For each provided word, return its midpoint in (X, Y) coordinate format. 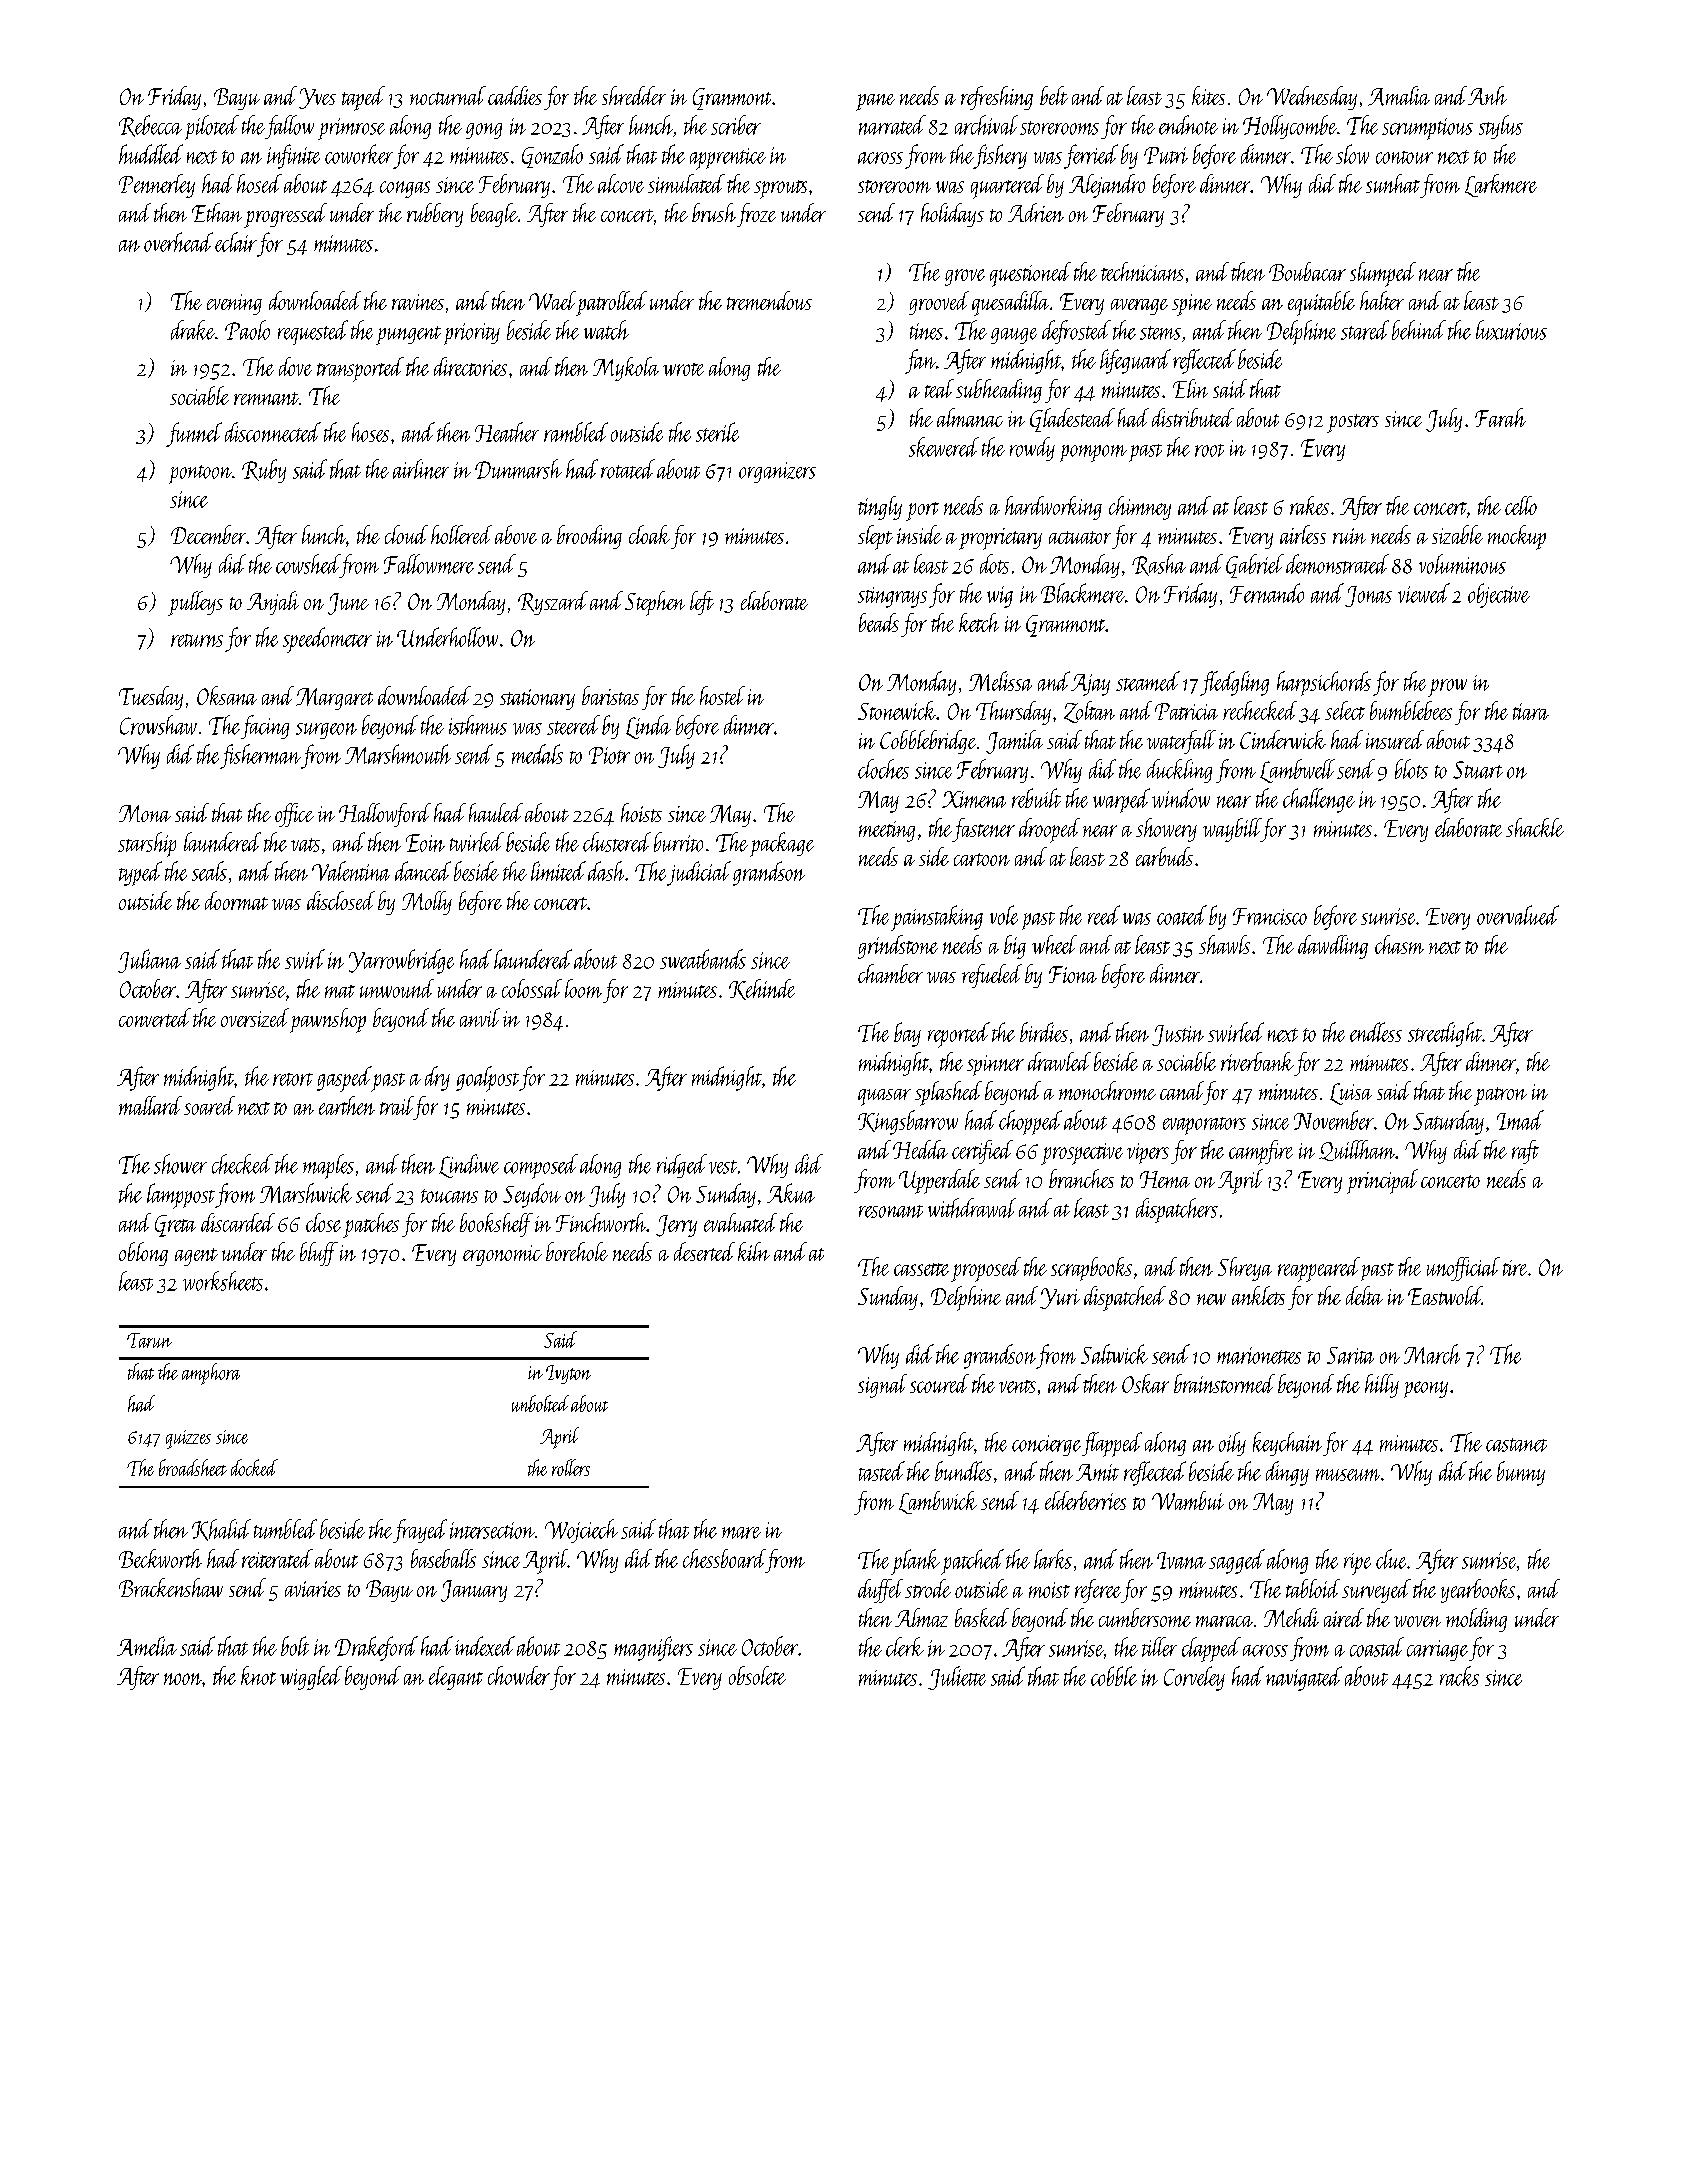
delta (1364, 1295)
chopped (1030, 1122)
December (208, 534)
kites (1208, 95)
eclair (236, 242)
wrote (683, 369)
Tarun (149, 1340)
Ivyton (568, 1374)
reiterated (277, 1558)
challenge (1319, 800)
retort (293, 1079)
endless (1376, 1032)
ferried (1091, 156)
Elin (1190, 388)
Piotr (609, 755)
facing (265, 727)
